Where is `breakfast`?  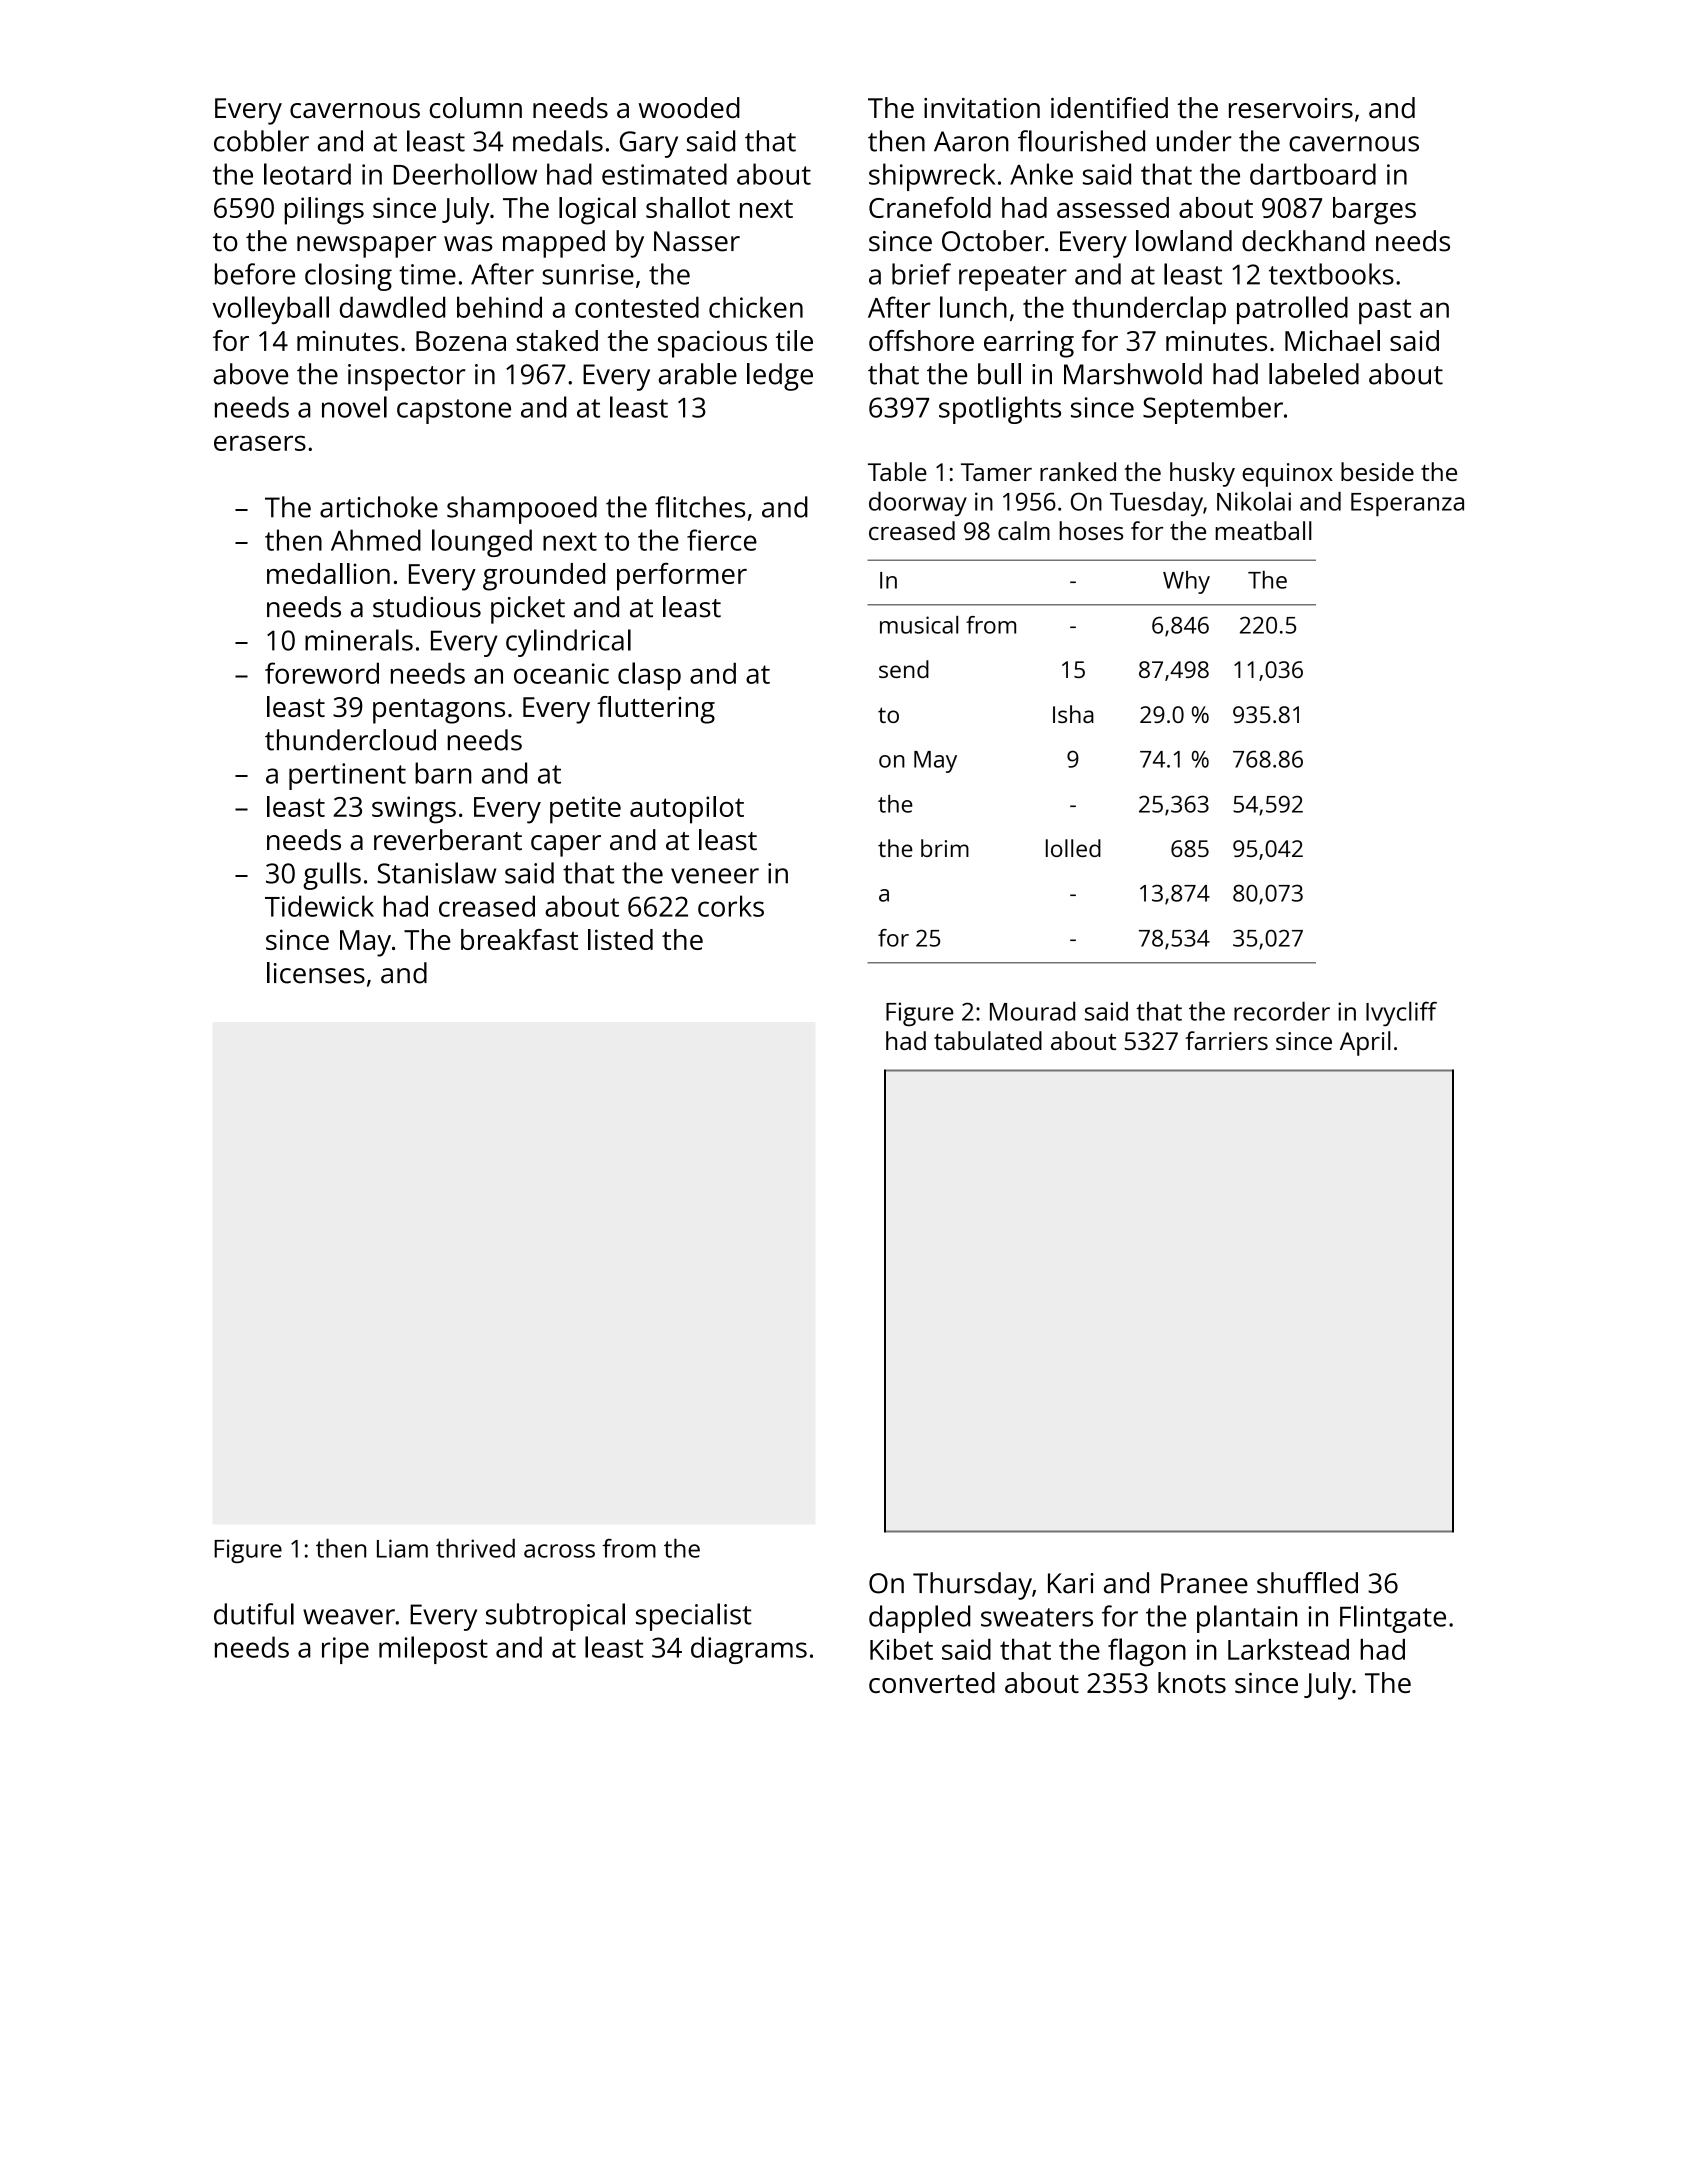
breakfast is located at coordinates (519, 939).
